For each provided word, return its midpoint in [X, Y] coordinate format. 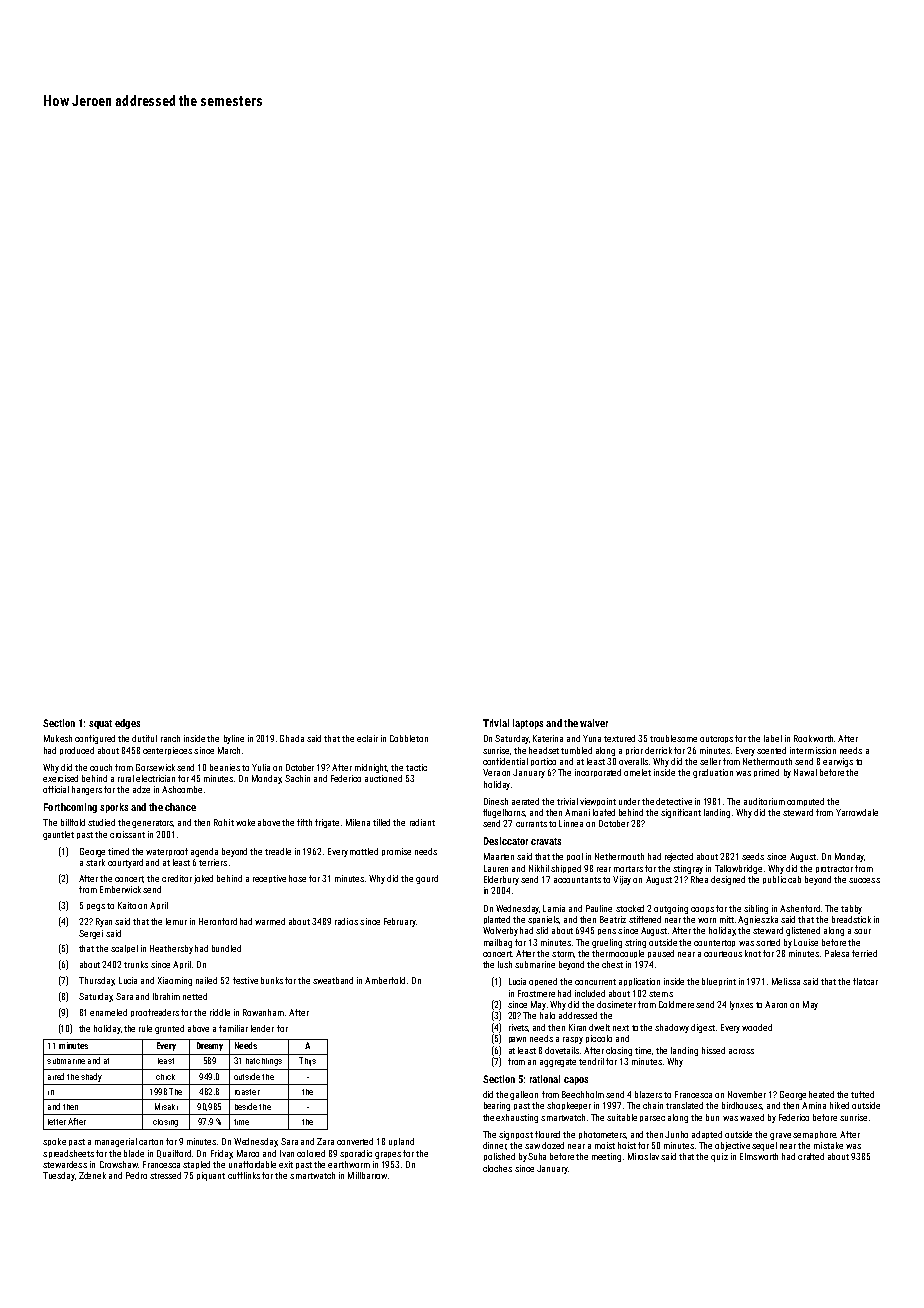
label [773, 738]
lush [505, 964]
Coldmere [676, 1004]
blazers [648, 1094]
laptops [528, 724]
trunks [136, 964]
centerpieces [167, 751]
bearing [497, 1106]
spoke [54, 1142]
